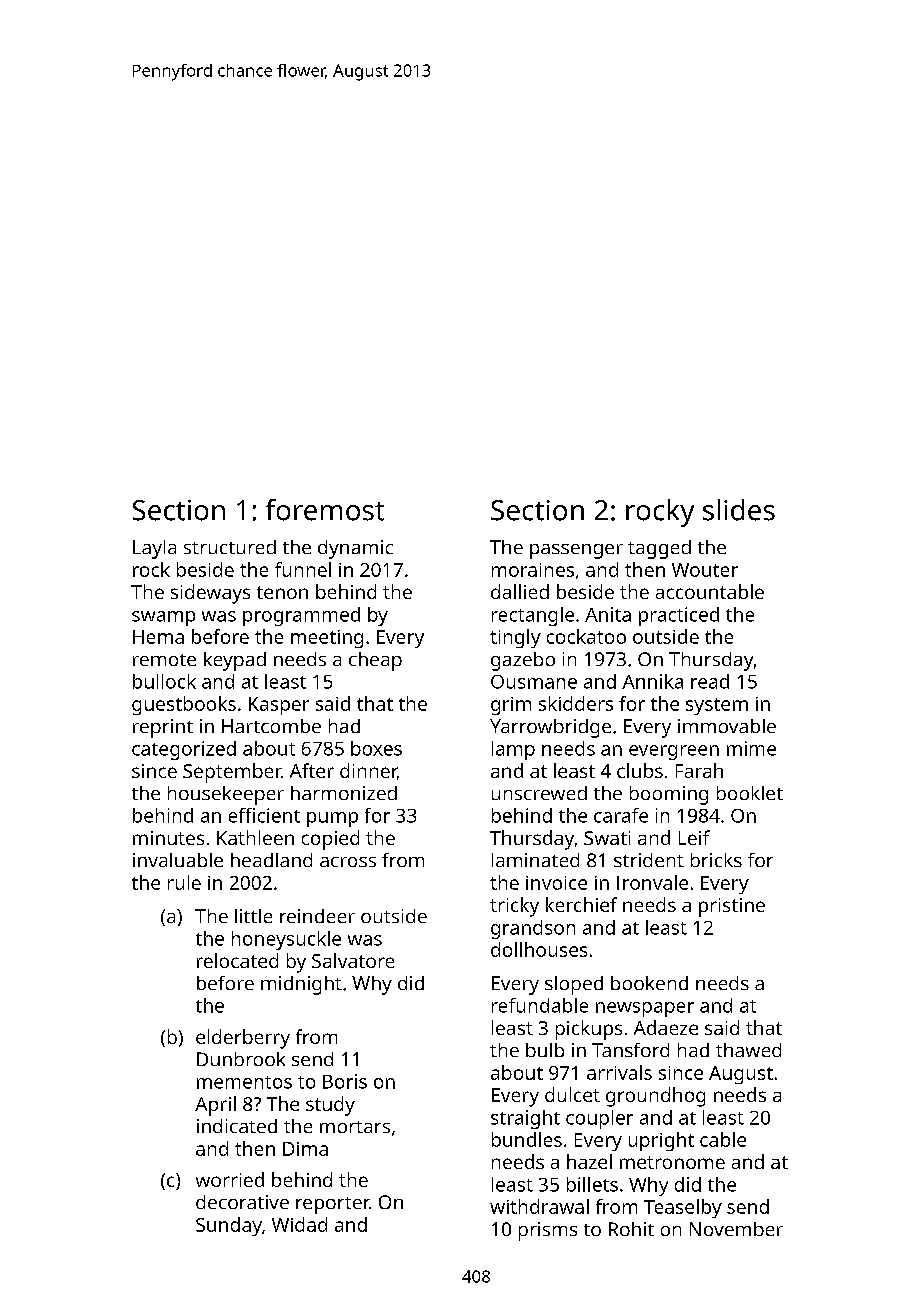  I want to click on programmed, so click(301, 616).
